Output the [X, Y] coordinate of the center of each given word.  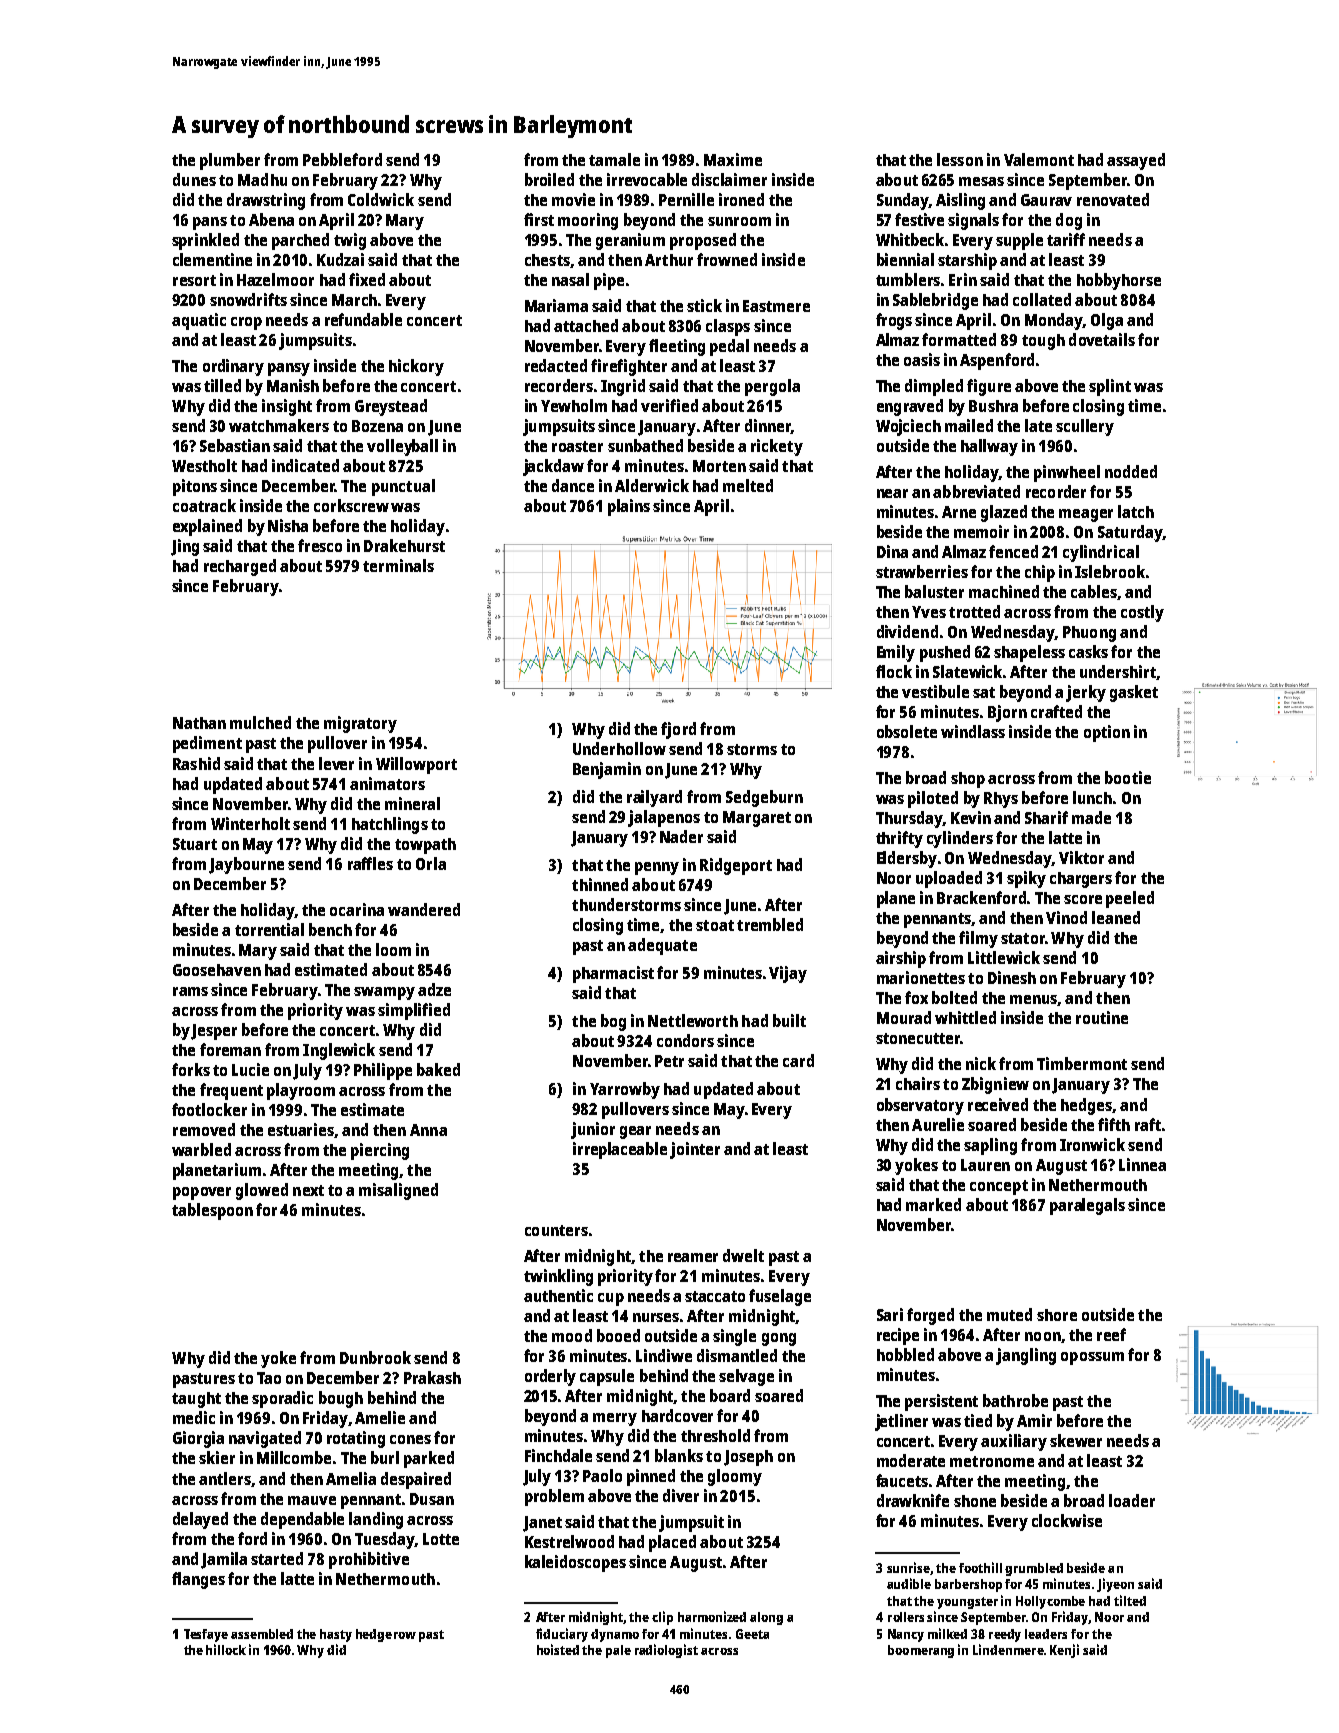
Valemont [1039, 159]
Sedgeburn [764, 798]
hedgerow [386, 1635]
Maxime [733, 159]
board [730, 1395]
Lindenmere [1008, 1649]
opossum [1092, 1358]
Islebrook [1110, 571]
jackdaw [553, 467]
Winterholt [250, 823]
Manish [293, 385]
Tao [269, 1378]
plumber [230, 161]
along [766, 1618]
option [1107, 733]
